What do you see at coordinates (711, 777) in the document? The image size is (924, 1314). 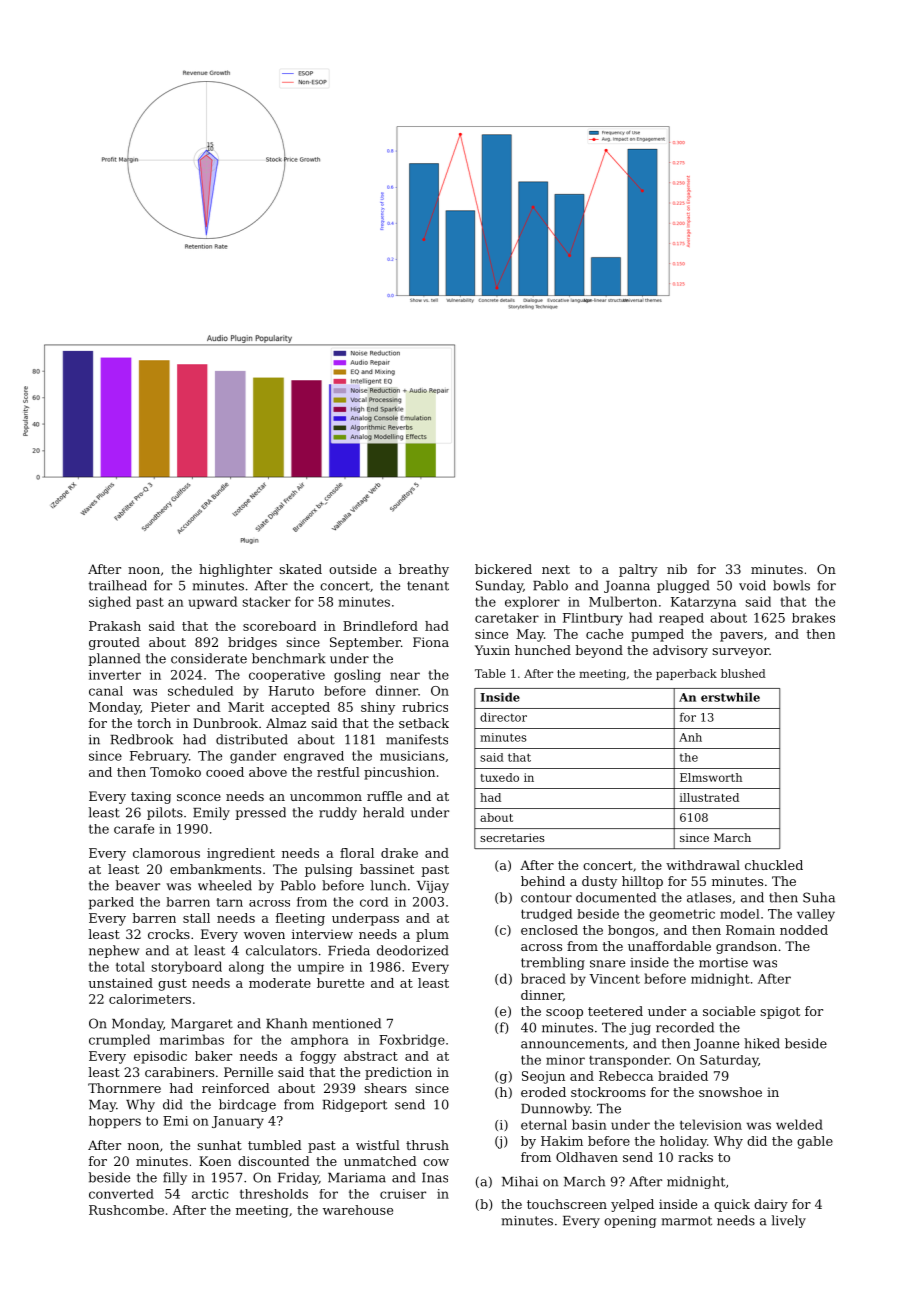 I see `Elmsworth` at bounding box center [711, 777].
